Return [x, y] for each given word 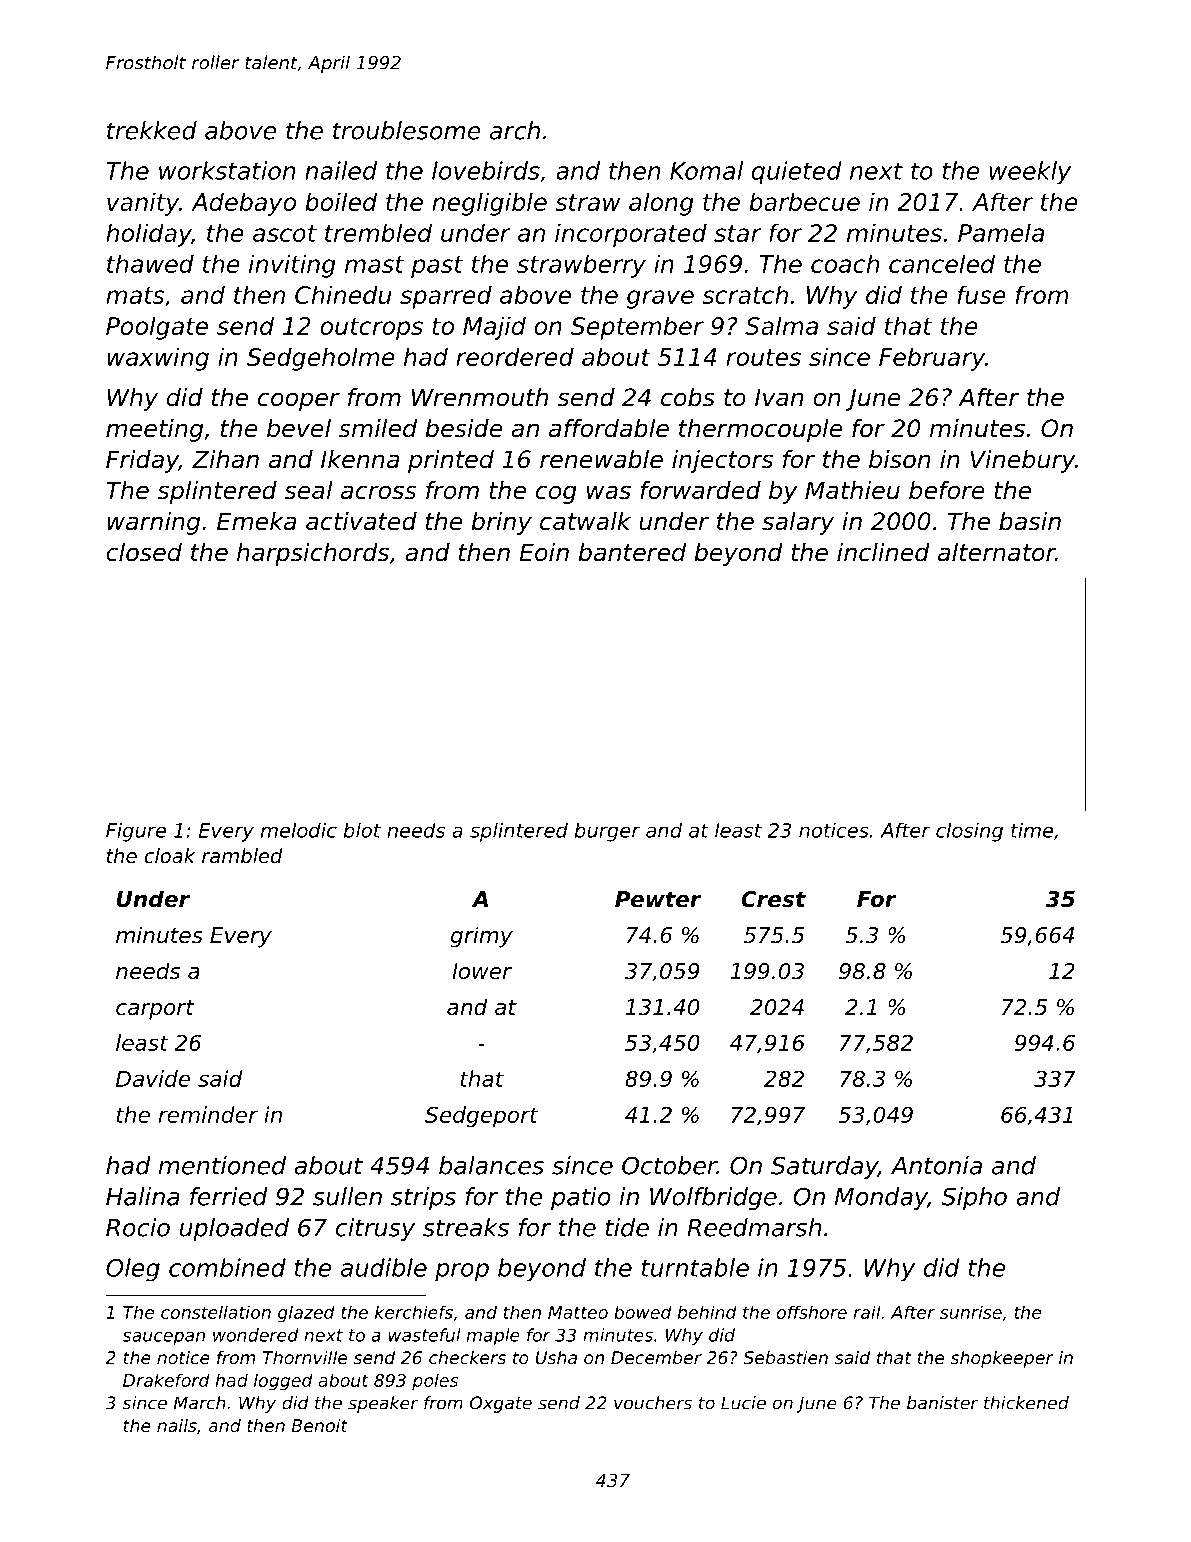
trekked [152, 130]
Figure [136, 832]
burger [607, 832]
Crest [773, 899]
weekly [1030, 173]
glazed [306, 1314]
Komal [706, 170]
